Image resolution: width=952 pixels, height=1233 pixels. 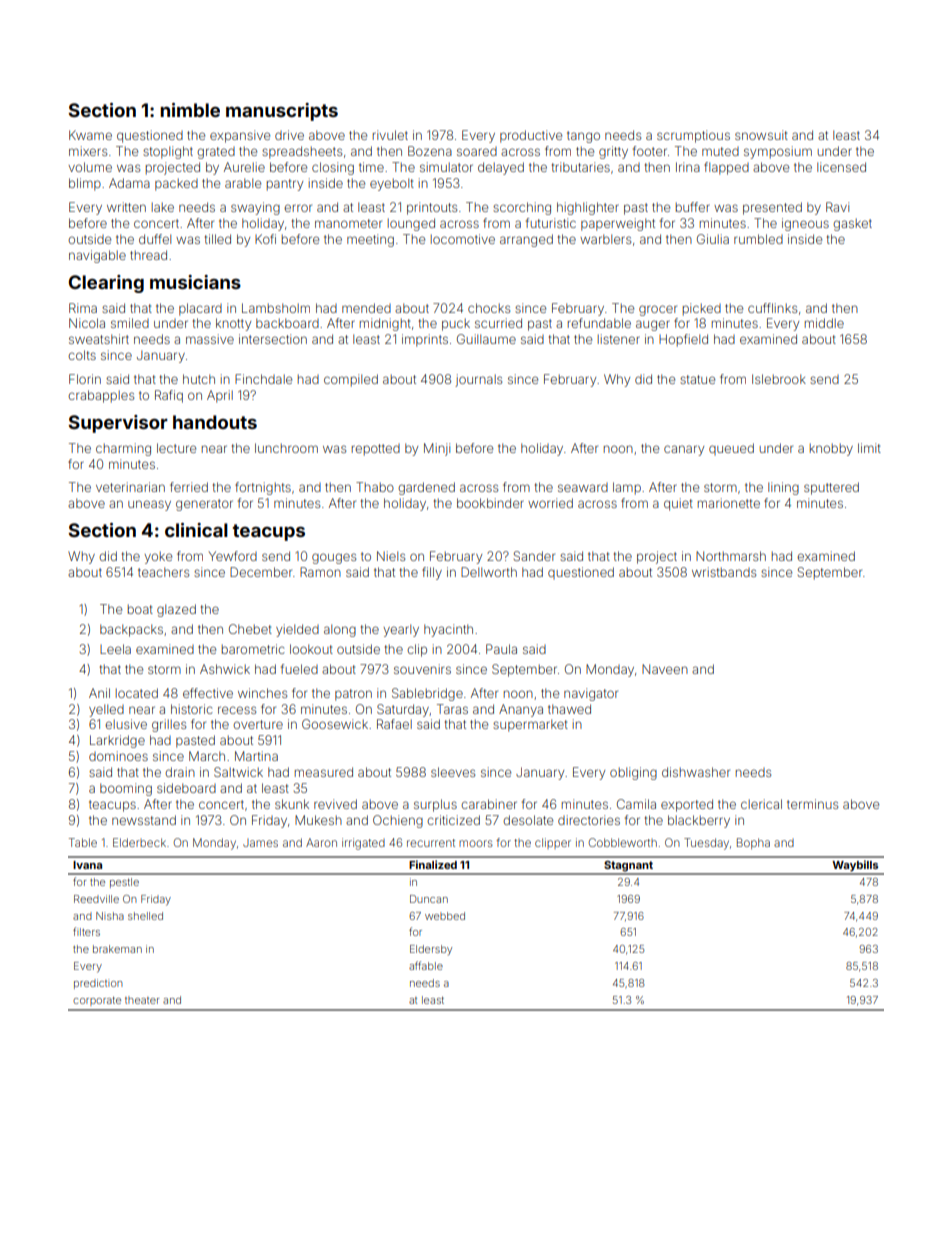 What do you see at coordinates (678, 504) in the screenshot?
I see `quiet` at bounding box center [678, 504].
